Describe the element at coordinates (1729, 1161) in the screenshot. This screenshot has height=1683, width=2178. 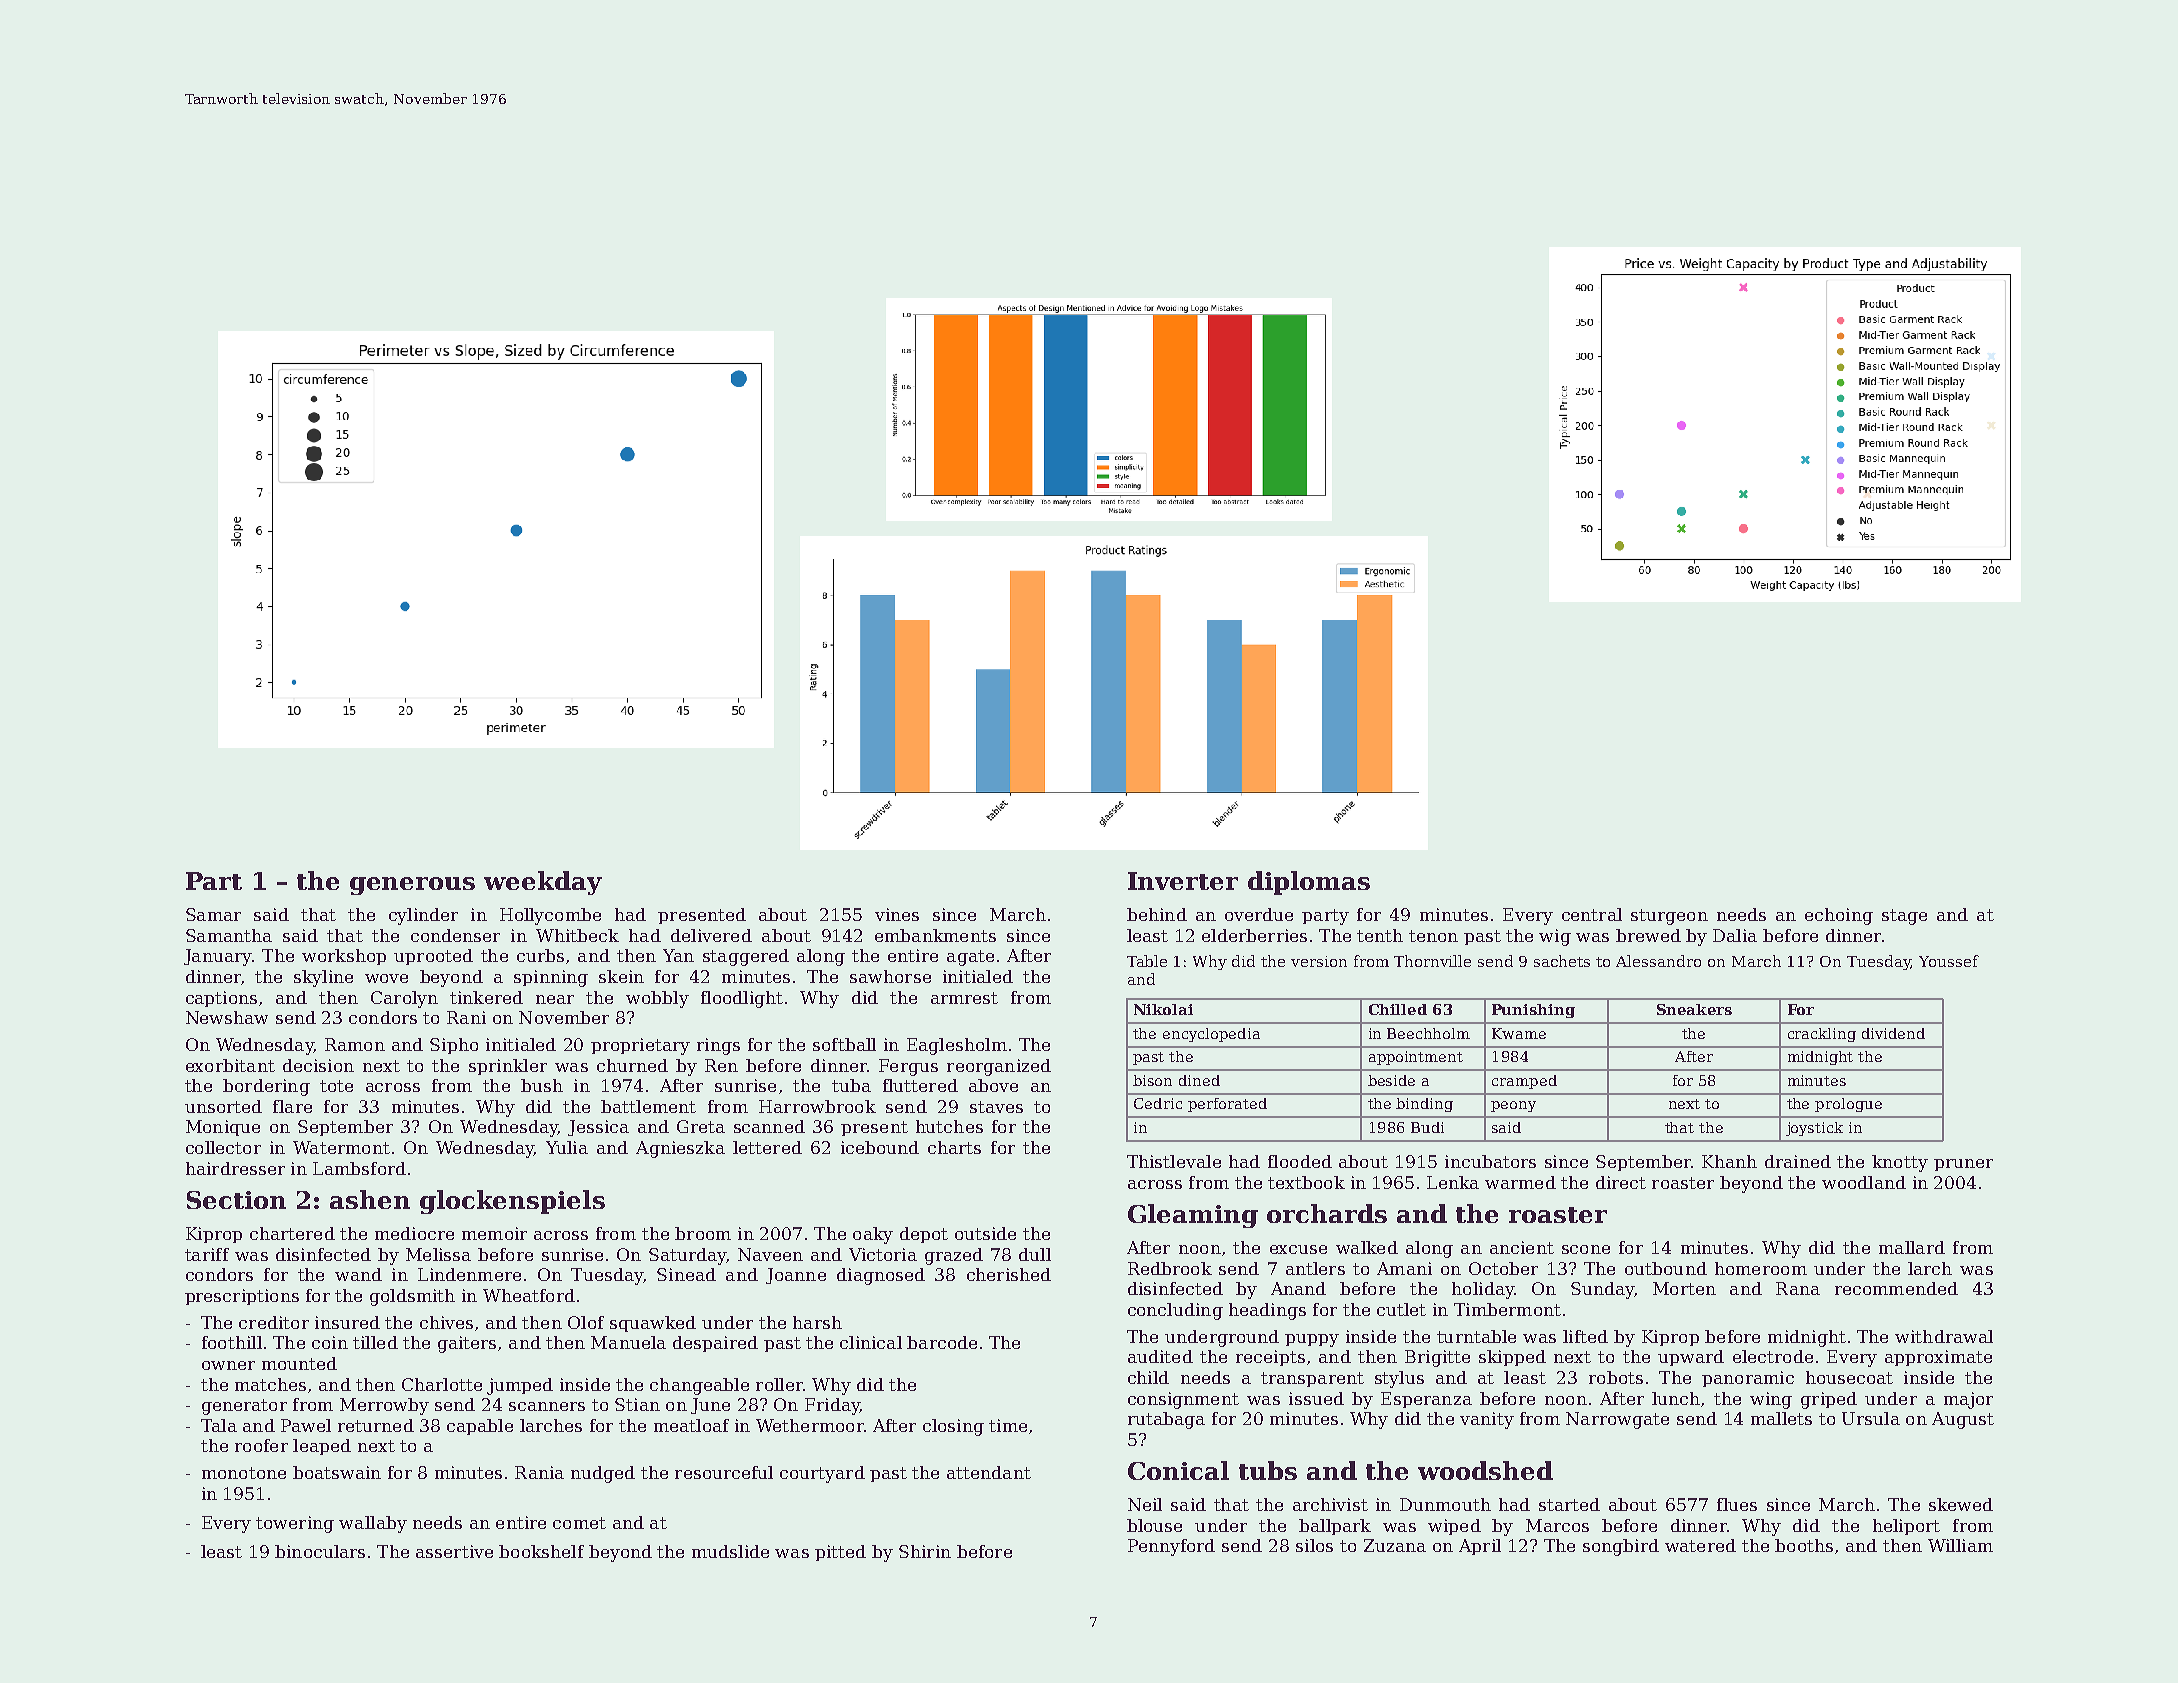
I see `Khanh` at that location.
